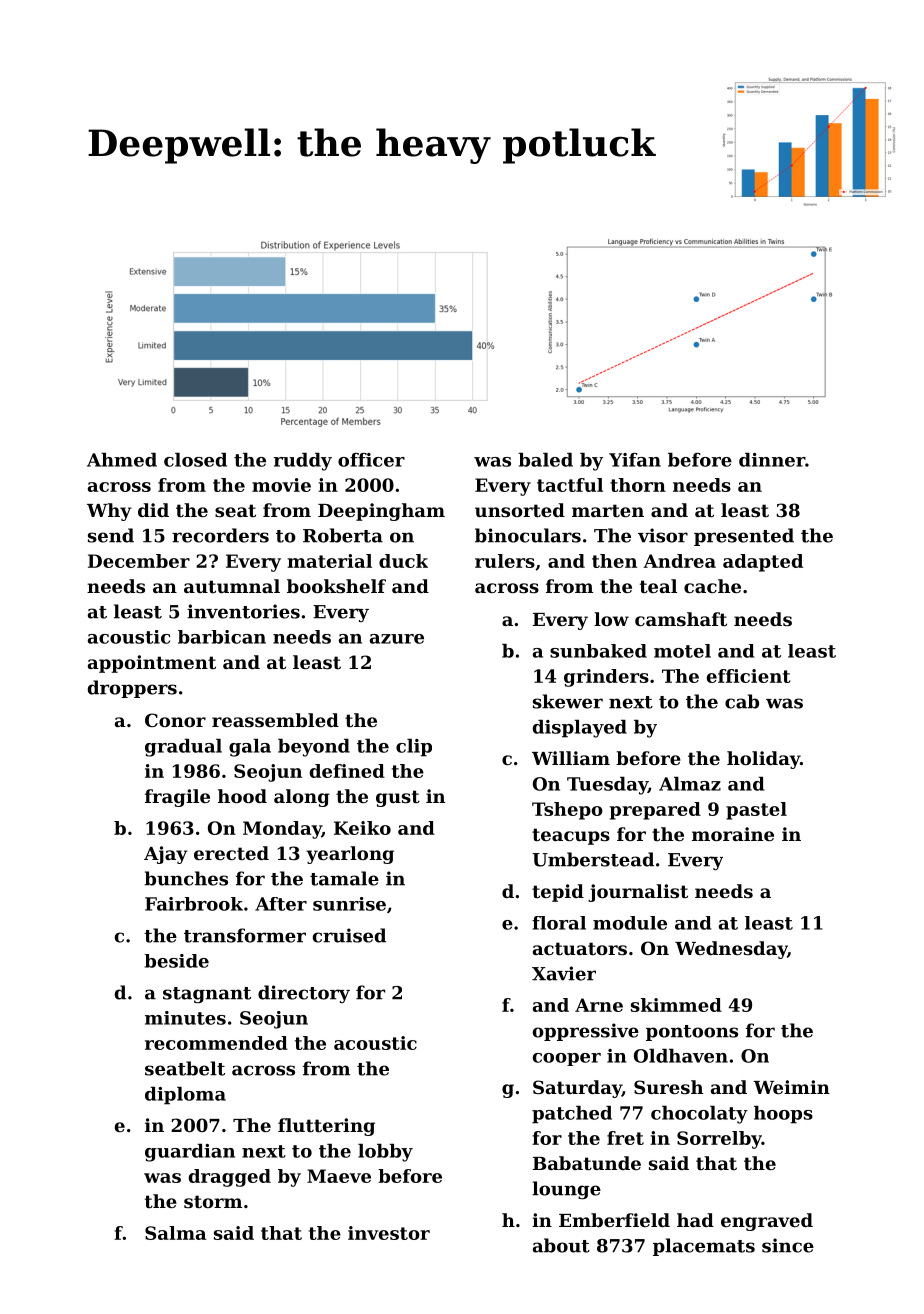 Image resolution: width=924 pixels, height=1314 pixels. I want to click on Salma, so click(175, 1233).
